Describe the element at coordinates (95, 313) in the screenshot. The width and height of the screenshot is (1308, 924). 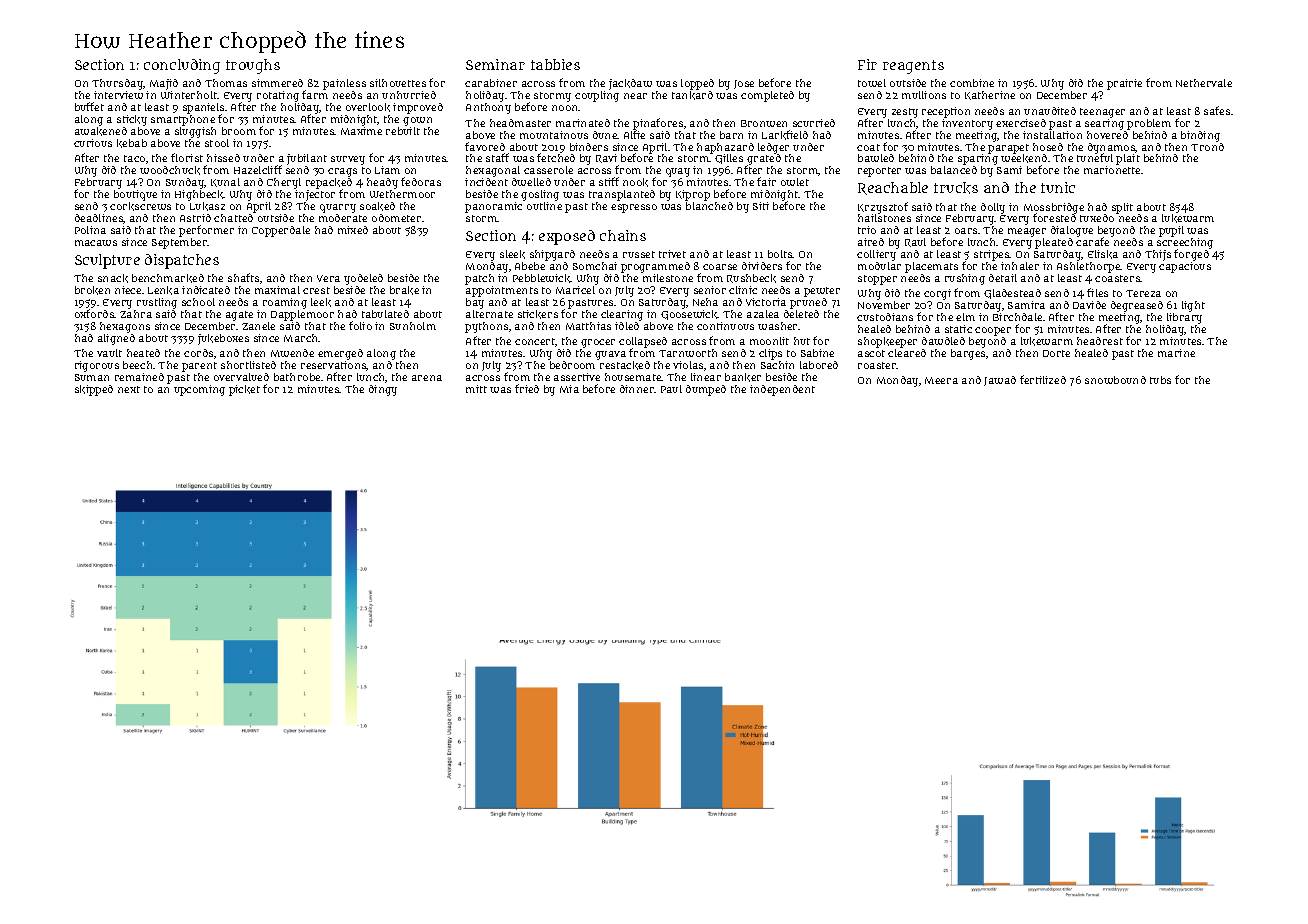
I see `oxfords` at that location.
